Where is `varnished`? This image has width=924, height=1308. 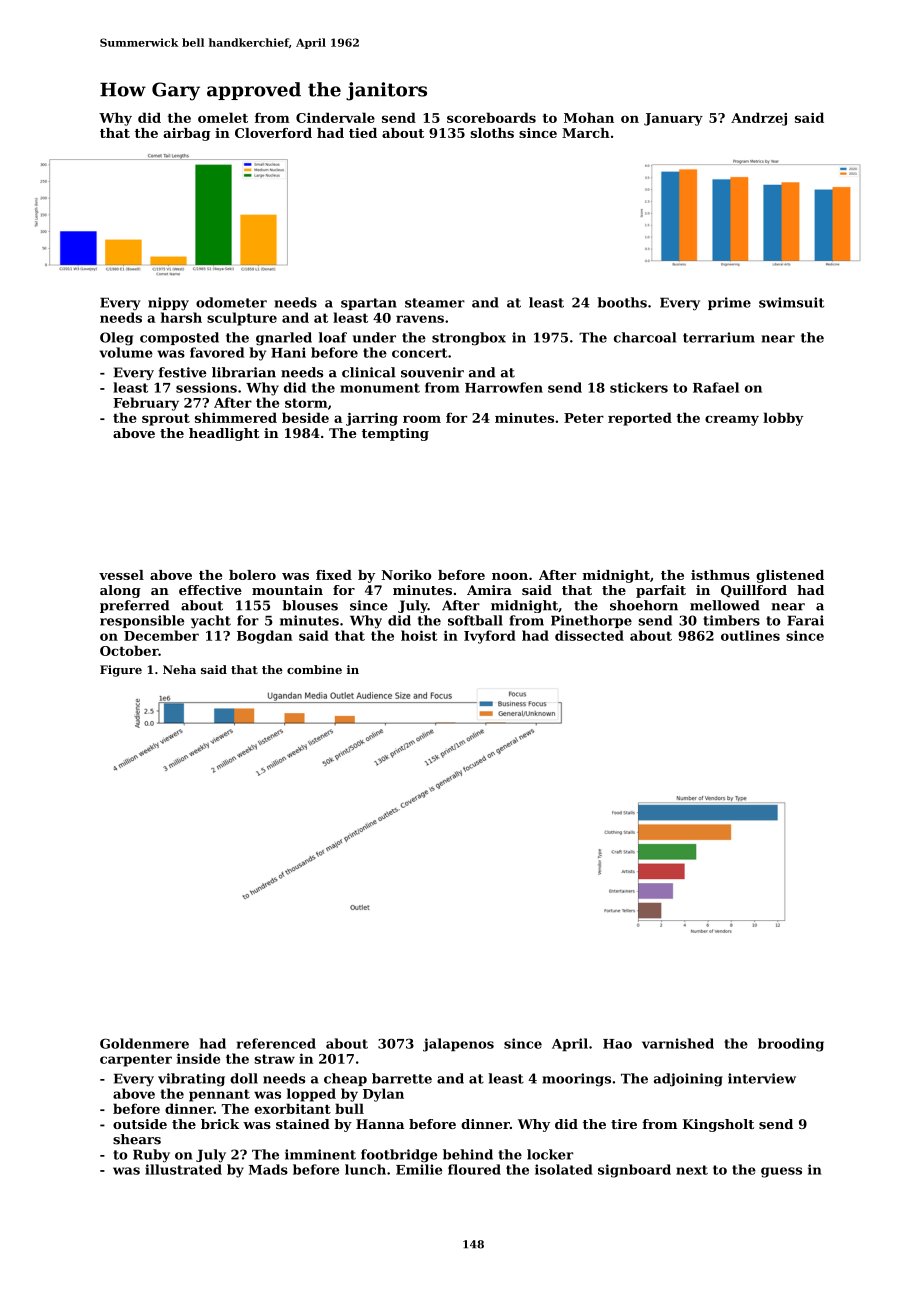 varnished is located at coordinates (678, 1043).
